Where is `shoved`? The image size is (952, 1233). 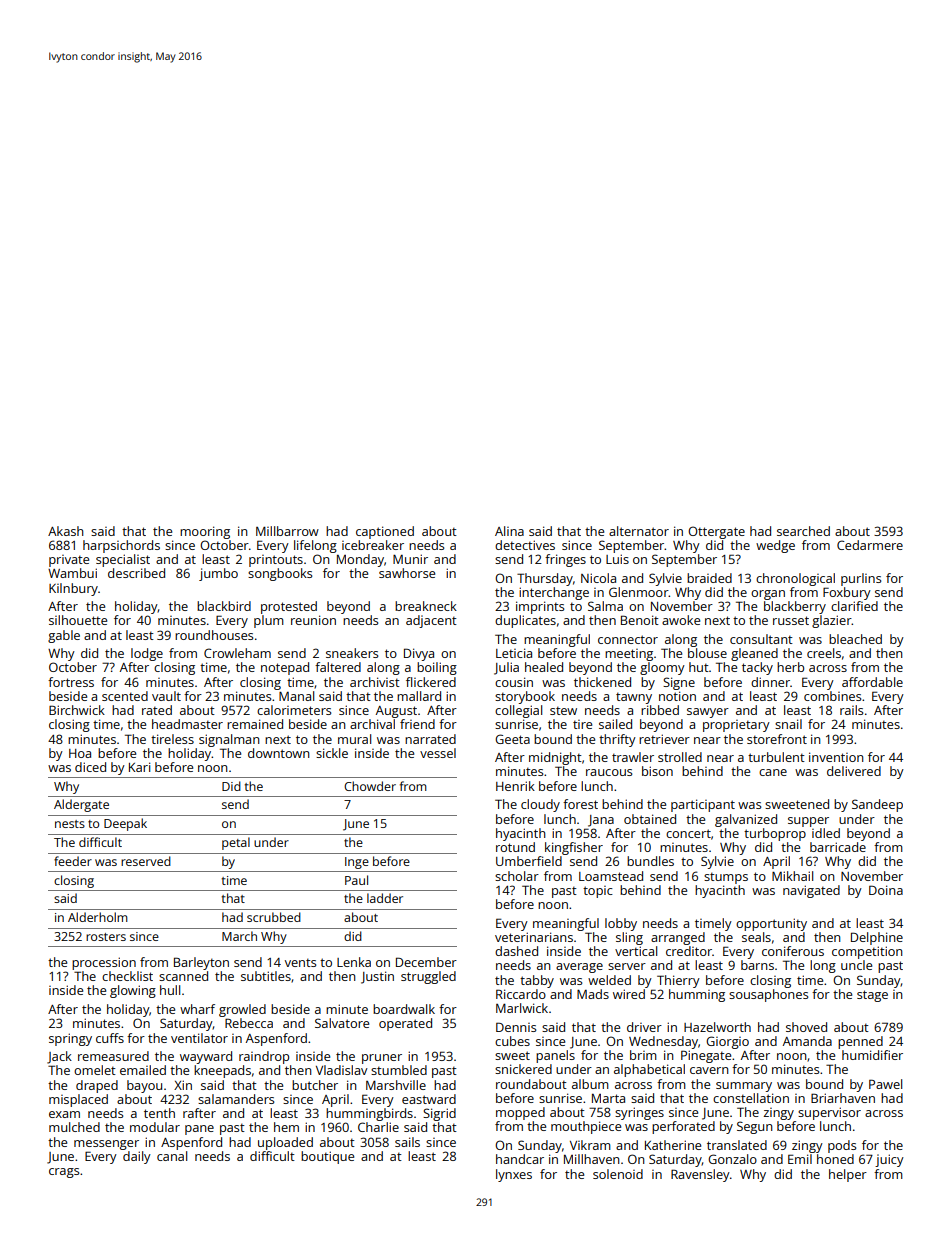 shoved is located at coordinates (806, 1027).
